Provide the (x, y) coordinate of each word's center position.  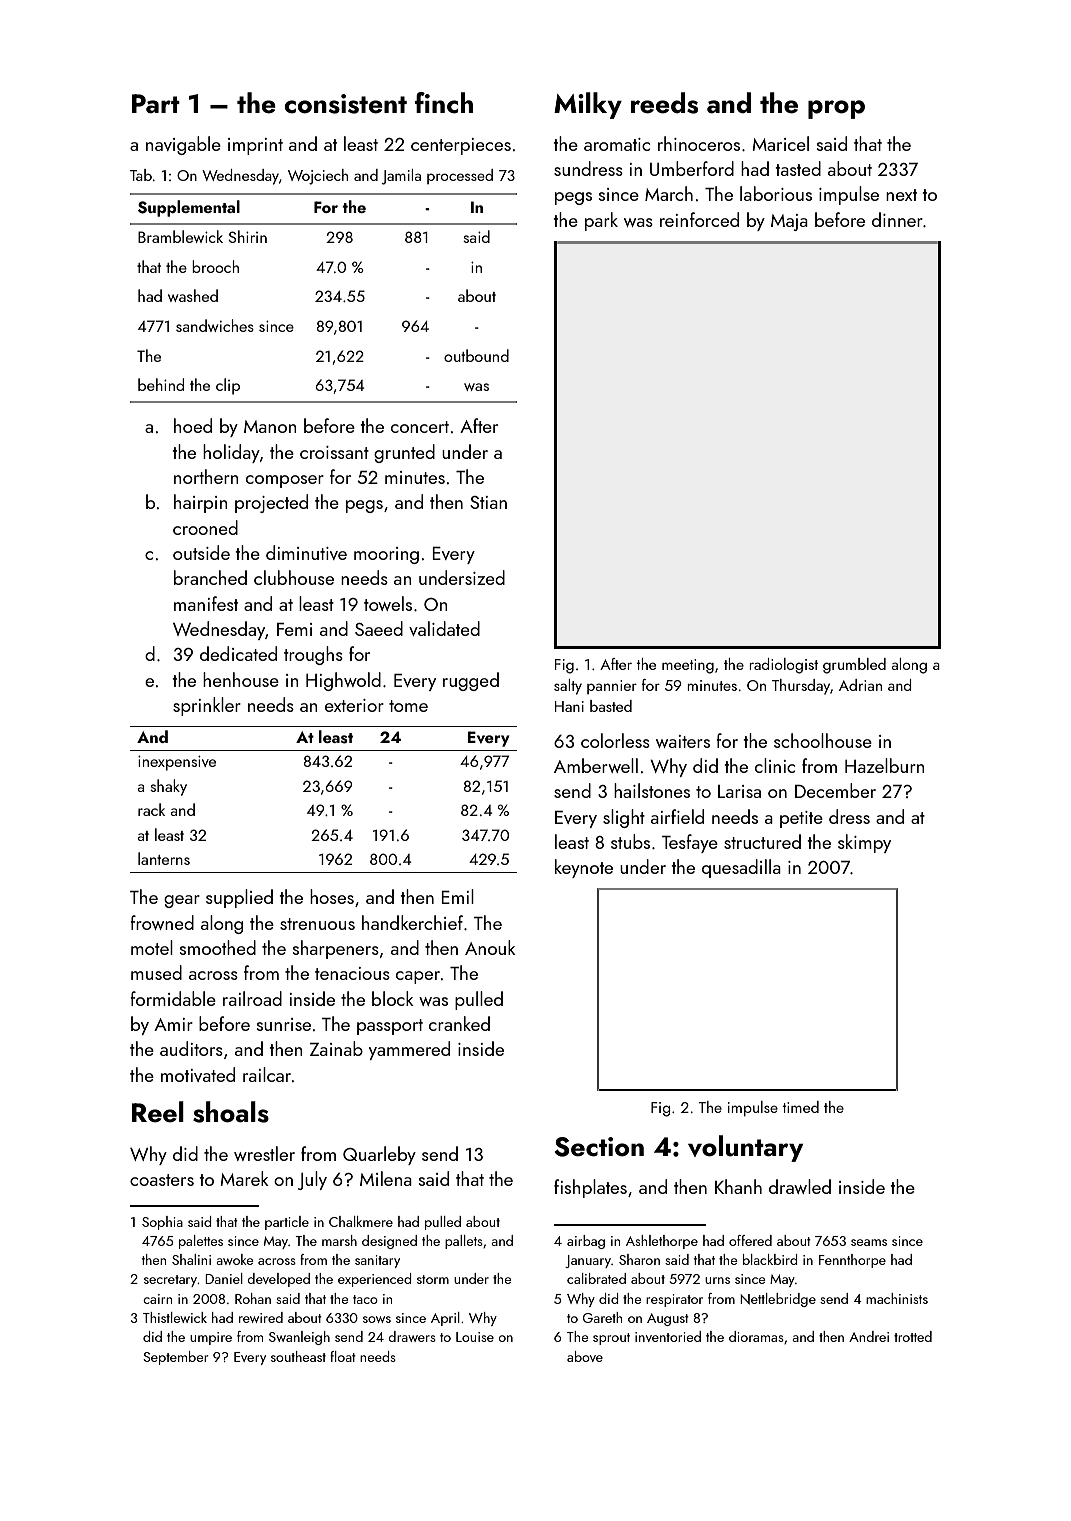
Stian (488, 502)
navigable (183, 145)
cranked (459, 1023)
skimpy (864, 843)
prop (836, 109)
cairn (157, 1299)
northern (206, 476)
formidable (173, 998)
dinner (897, 219)
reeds (664, 103)
